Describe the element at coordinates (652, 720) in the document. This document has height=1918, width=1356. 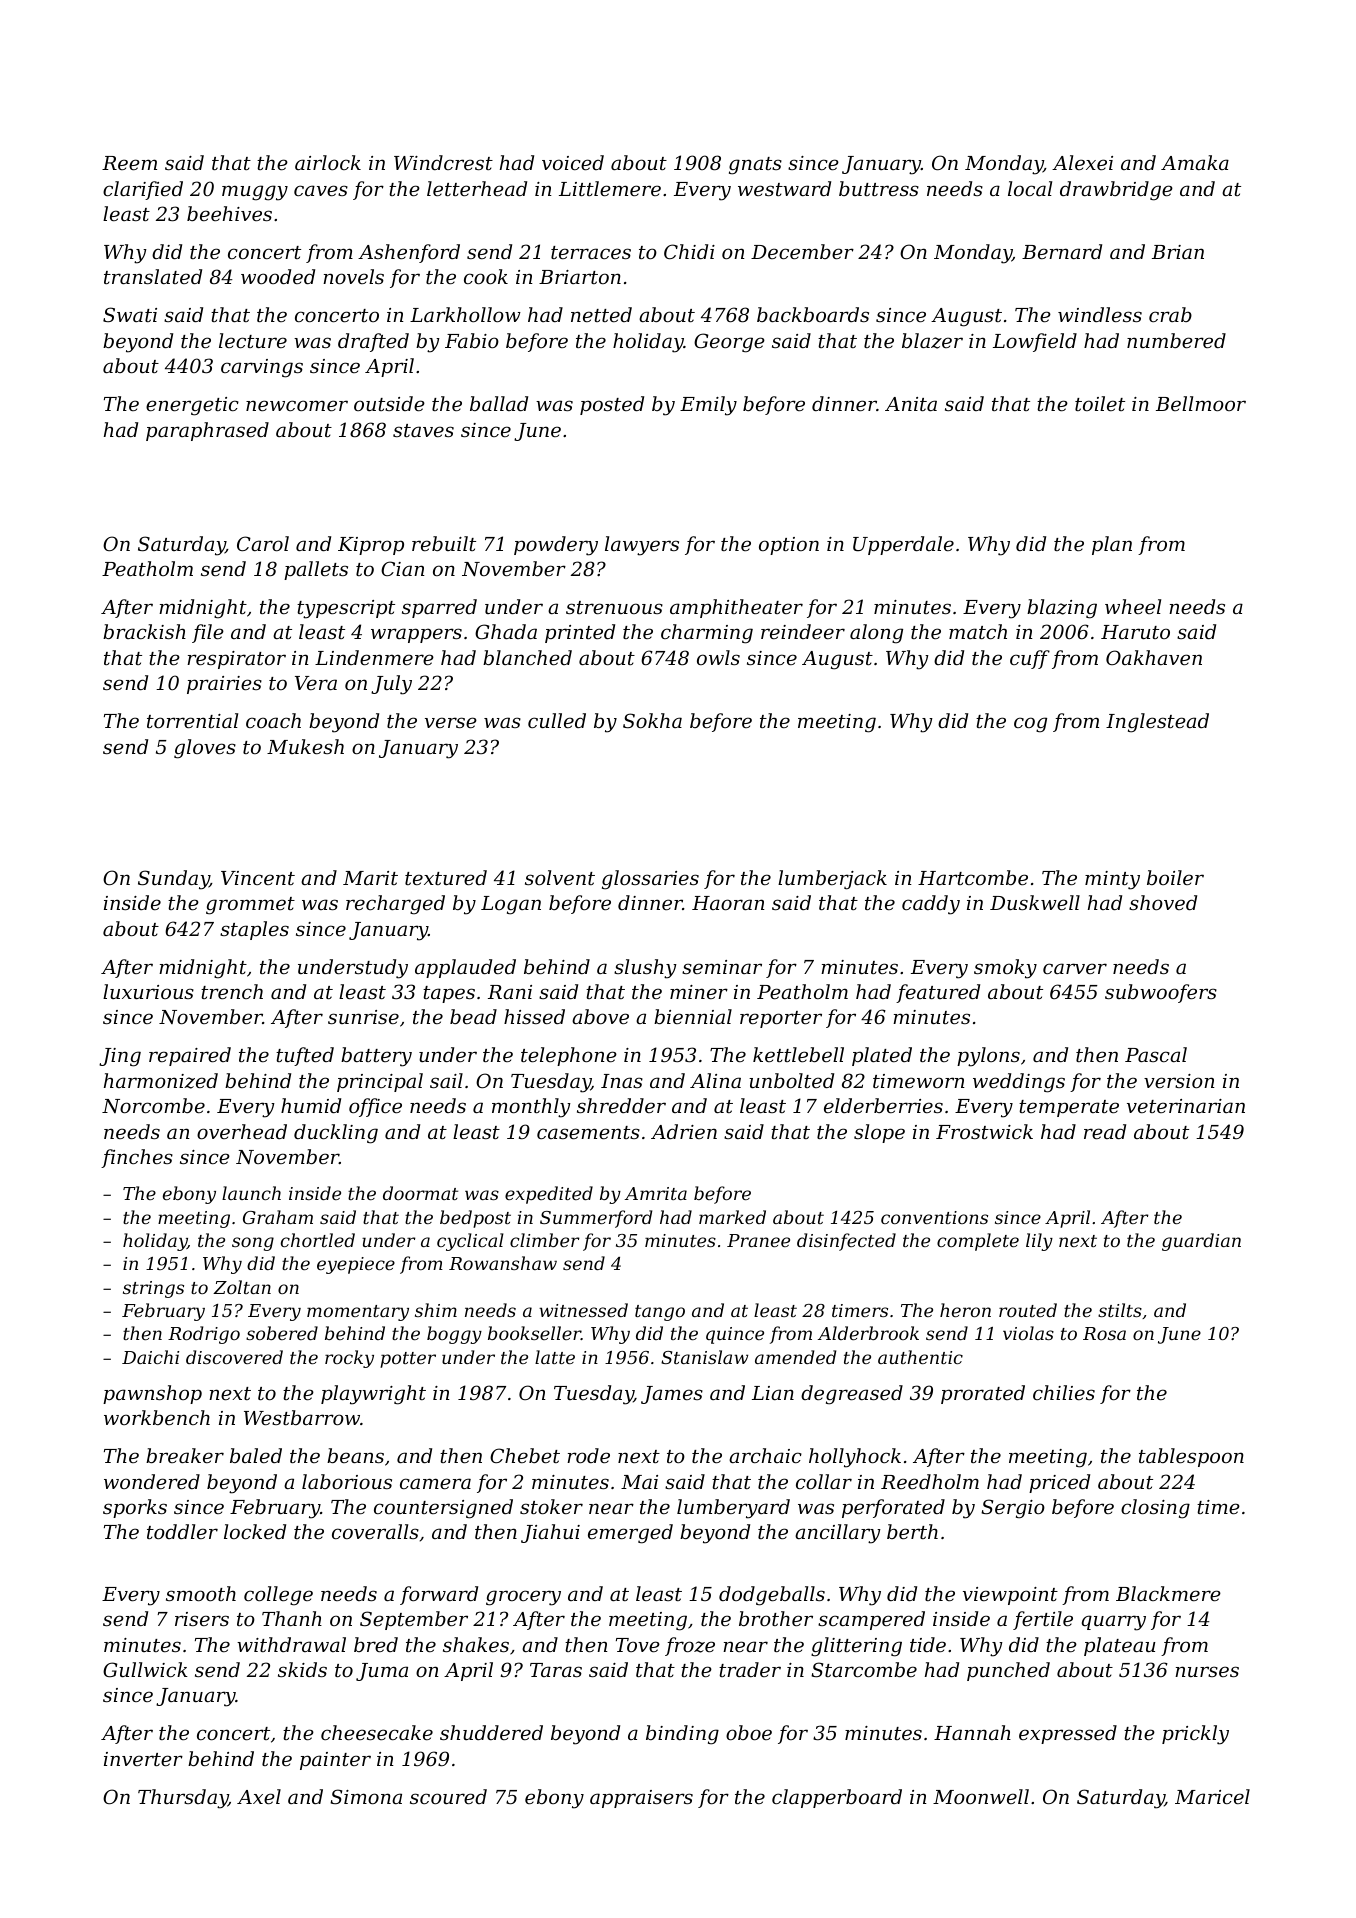
I see `Sokha` at that location.
